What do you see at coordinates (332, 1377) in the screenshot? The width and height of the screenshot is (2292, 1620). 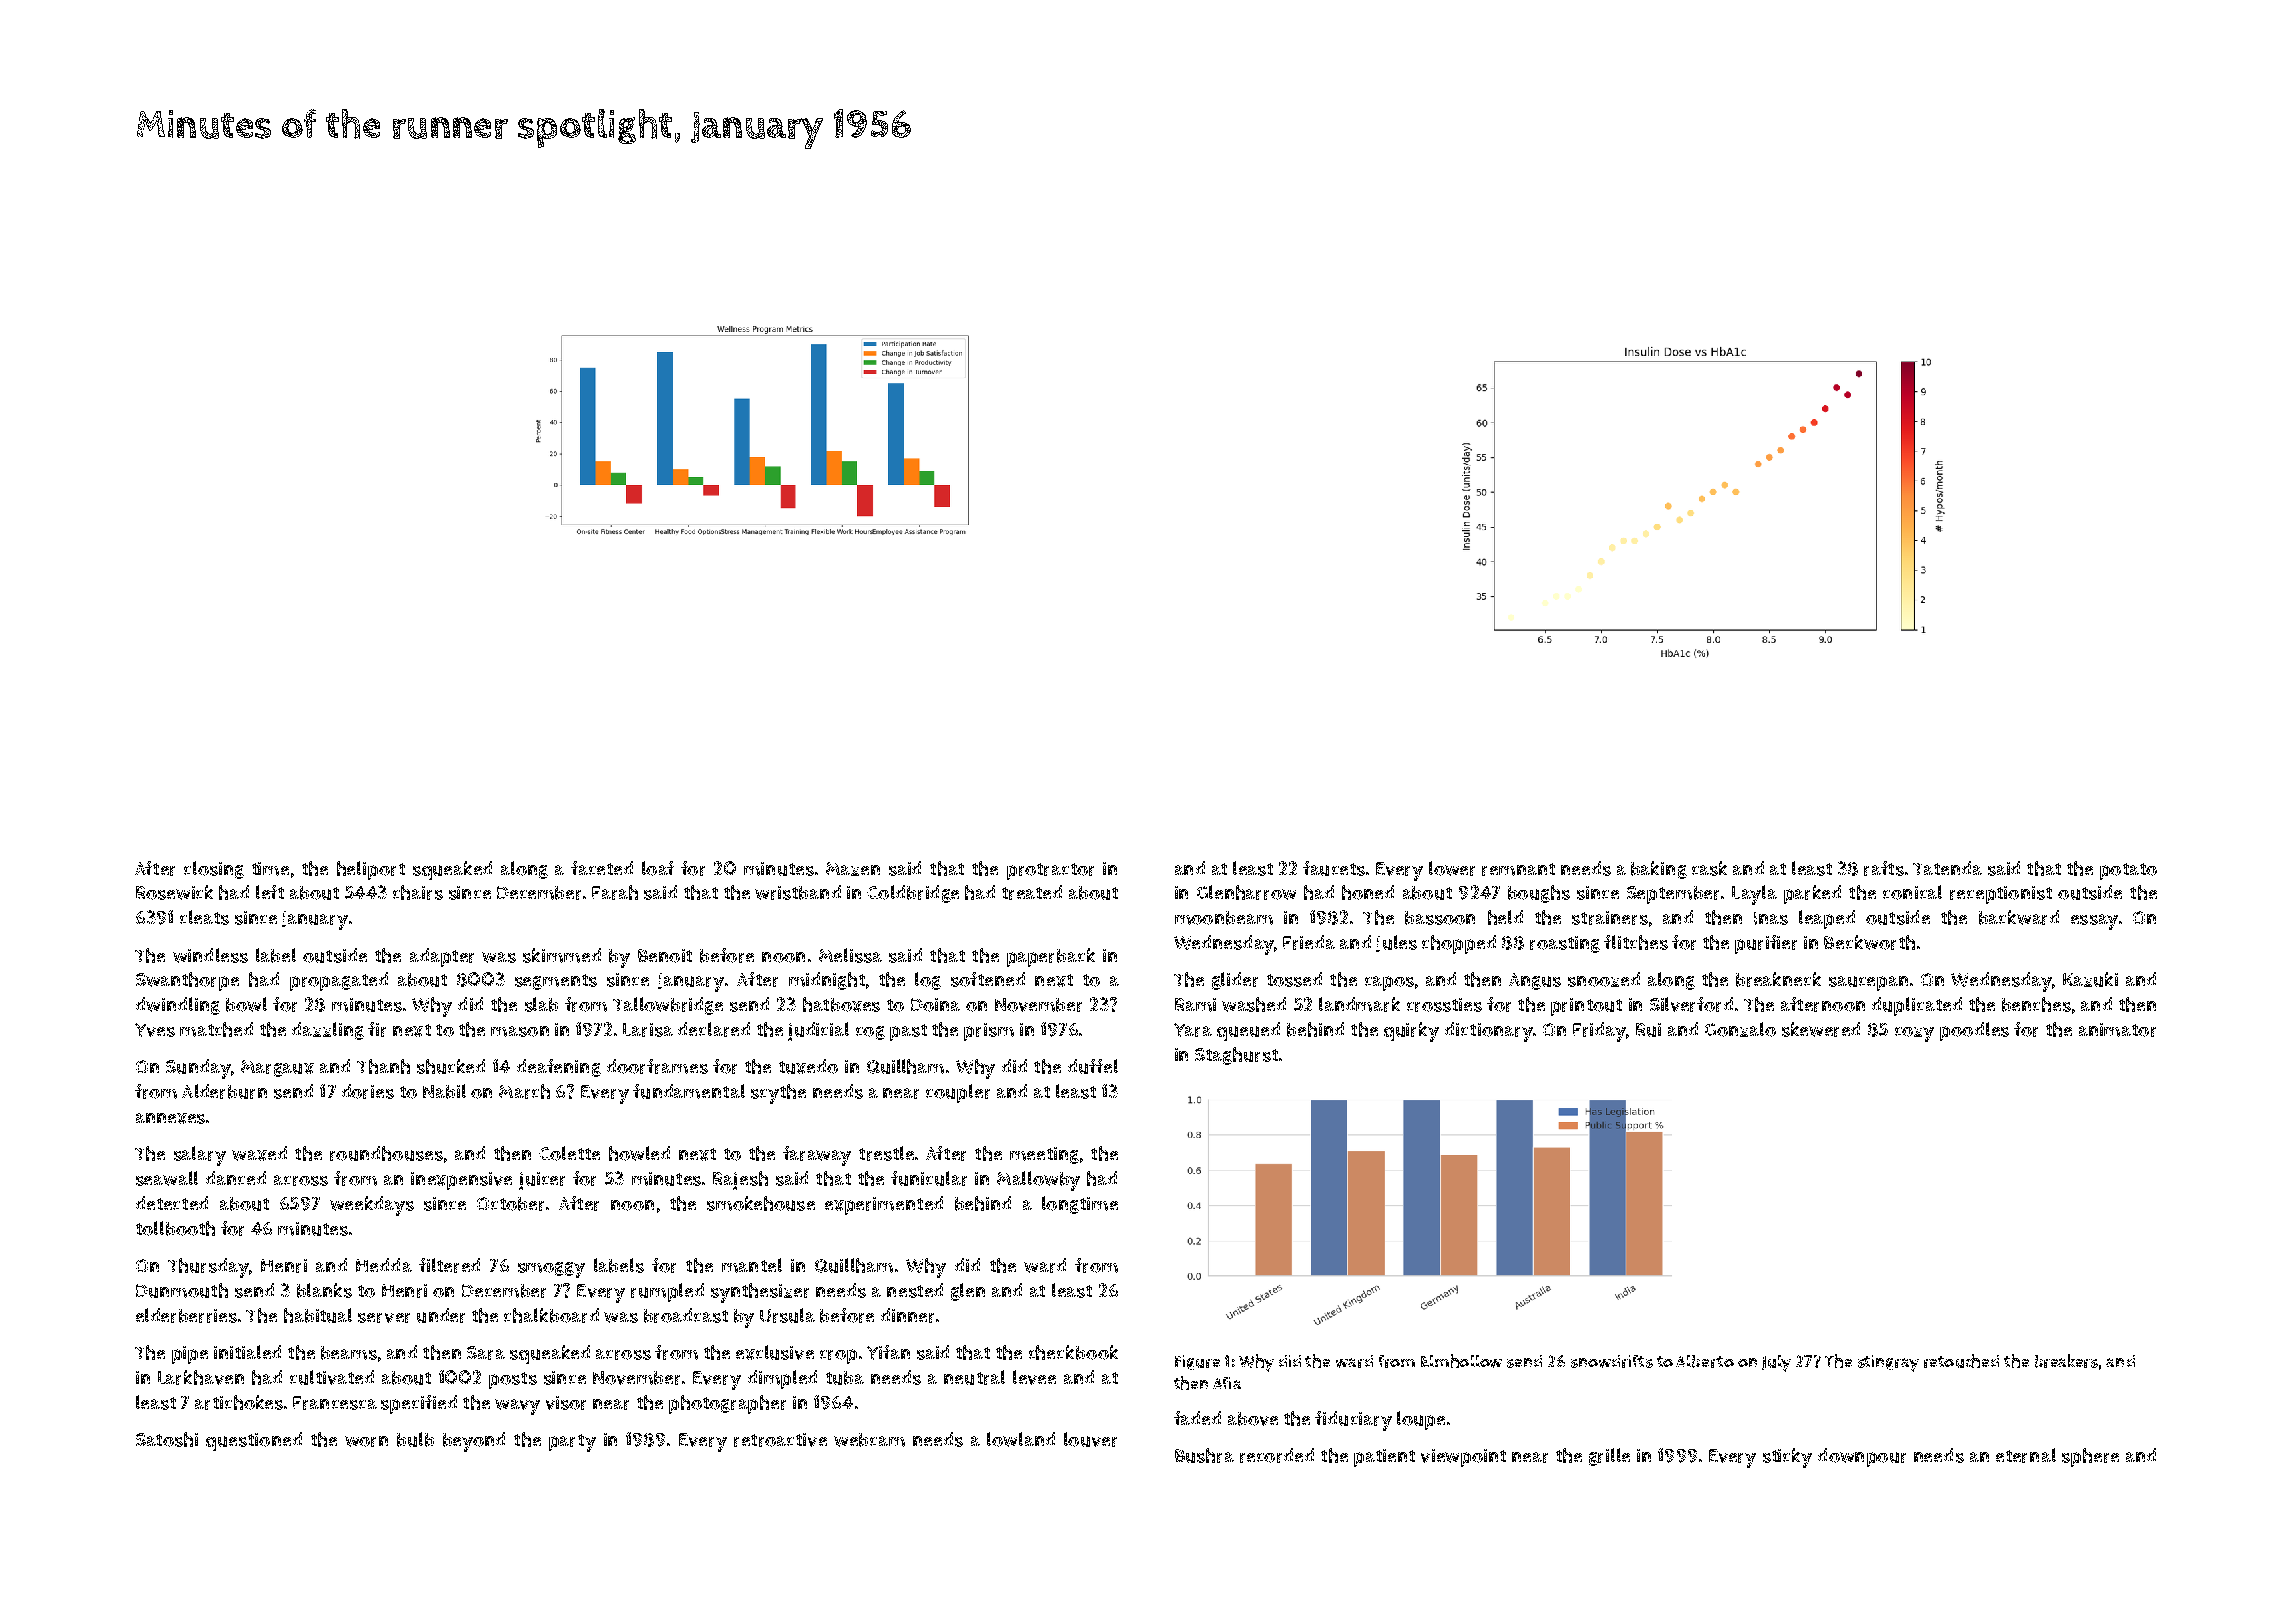 I see `cultivated` at bounding box center [332, 1377].
